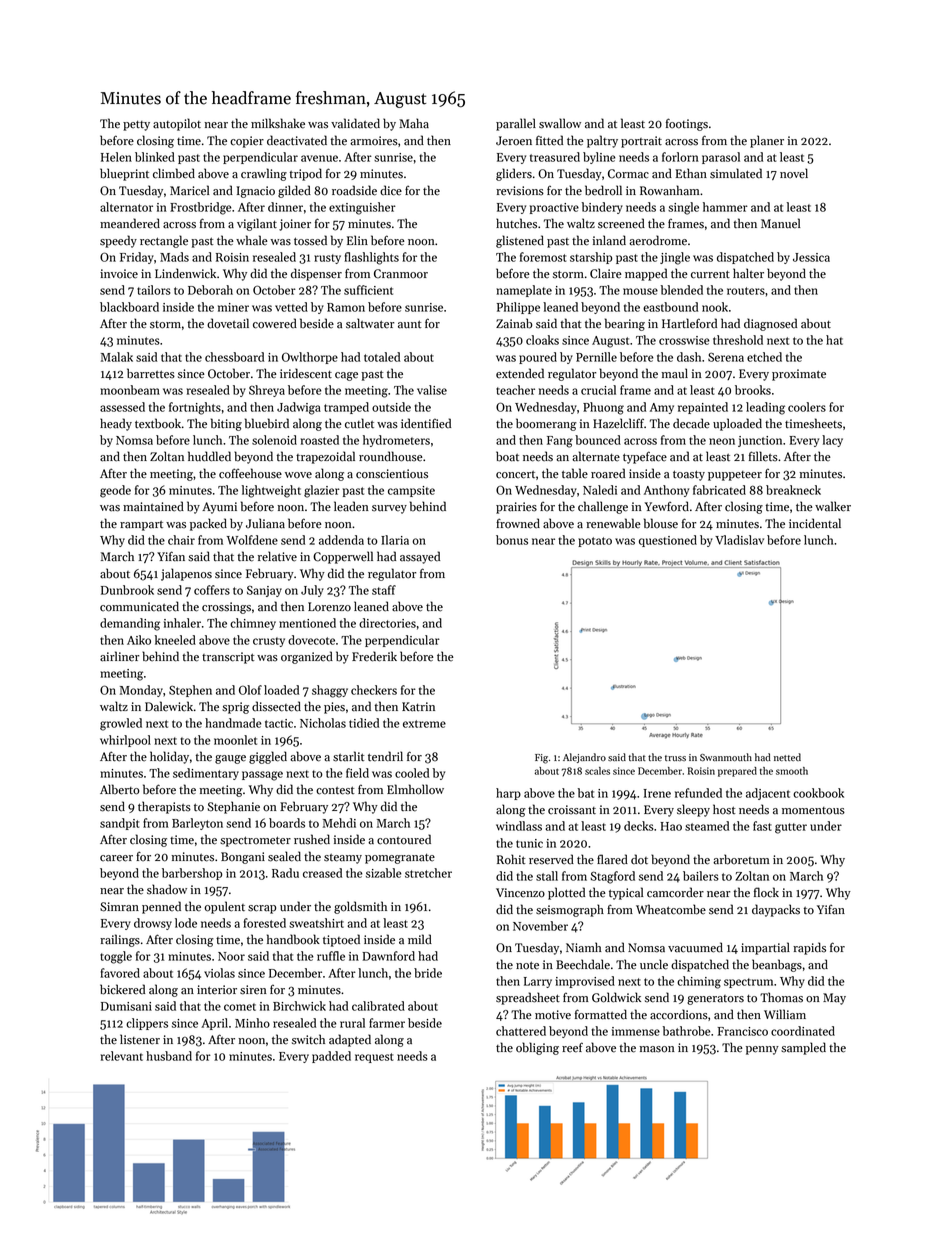  Describe the element at coordinates (670, 307) in the screenshot. I see `eastbound` at that location.
